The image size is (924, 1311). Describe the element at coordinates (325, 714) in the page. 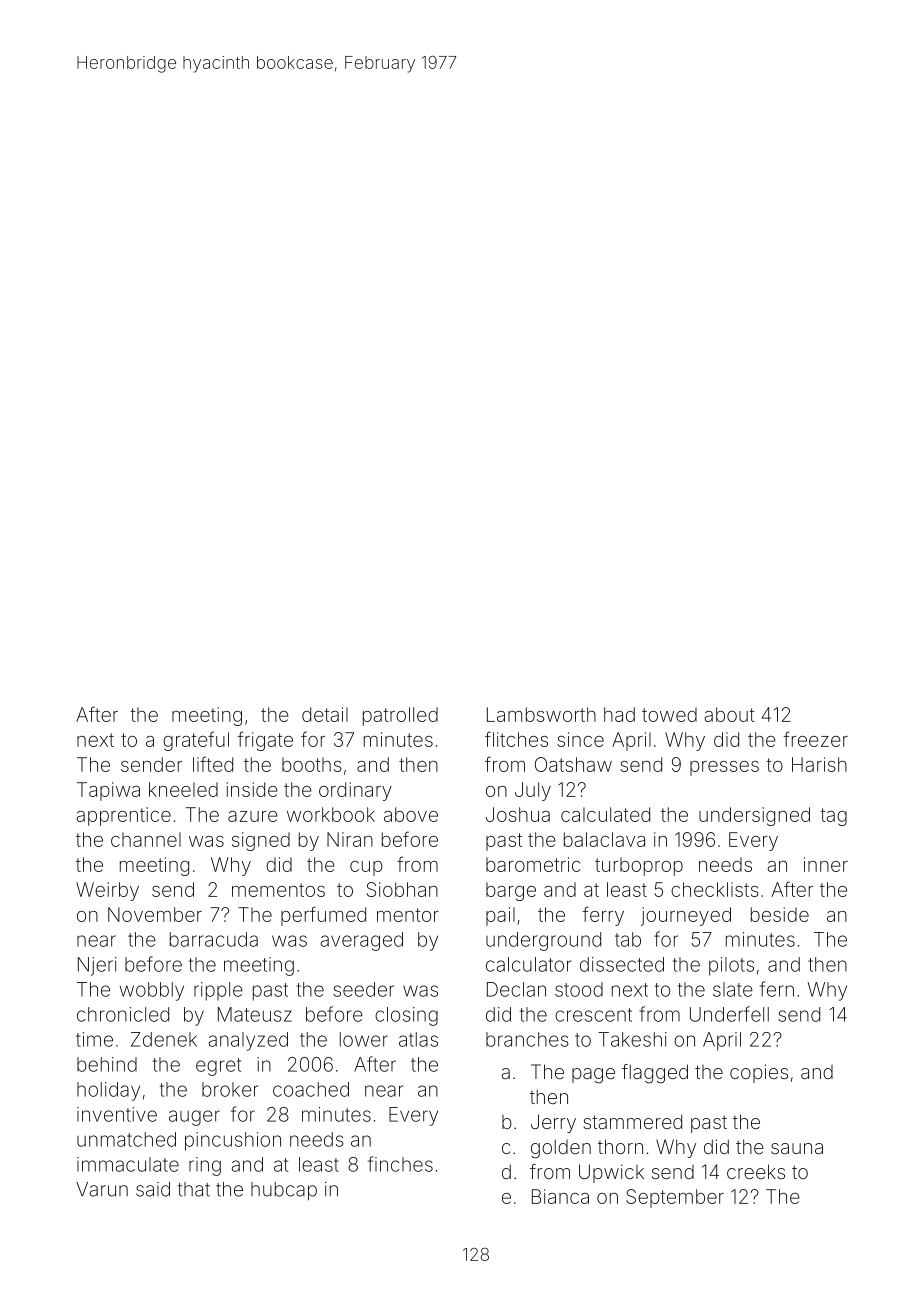

I see `detail` at that location.
